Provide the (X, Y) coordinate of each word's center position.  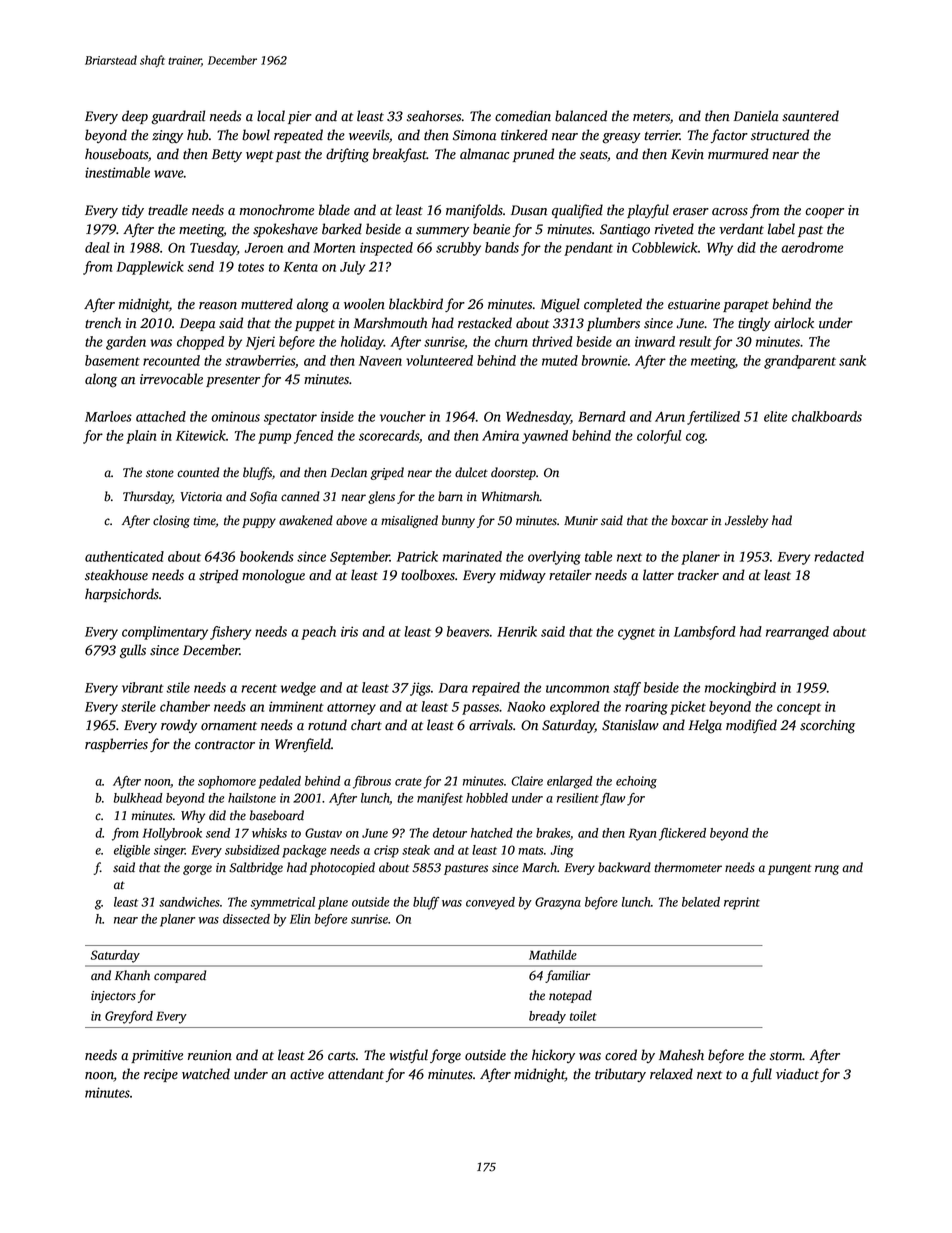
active (307, 1074)
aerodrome (812, 247)
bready (547, 1017)
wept (260, 156)
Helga (705, 726)
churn (511, 341)
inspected (386, 249)
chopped (200, 343)
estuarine (694, 304)
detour (450, 833)
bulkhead (138, 798)
